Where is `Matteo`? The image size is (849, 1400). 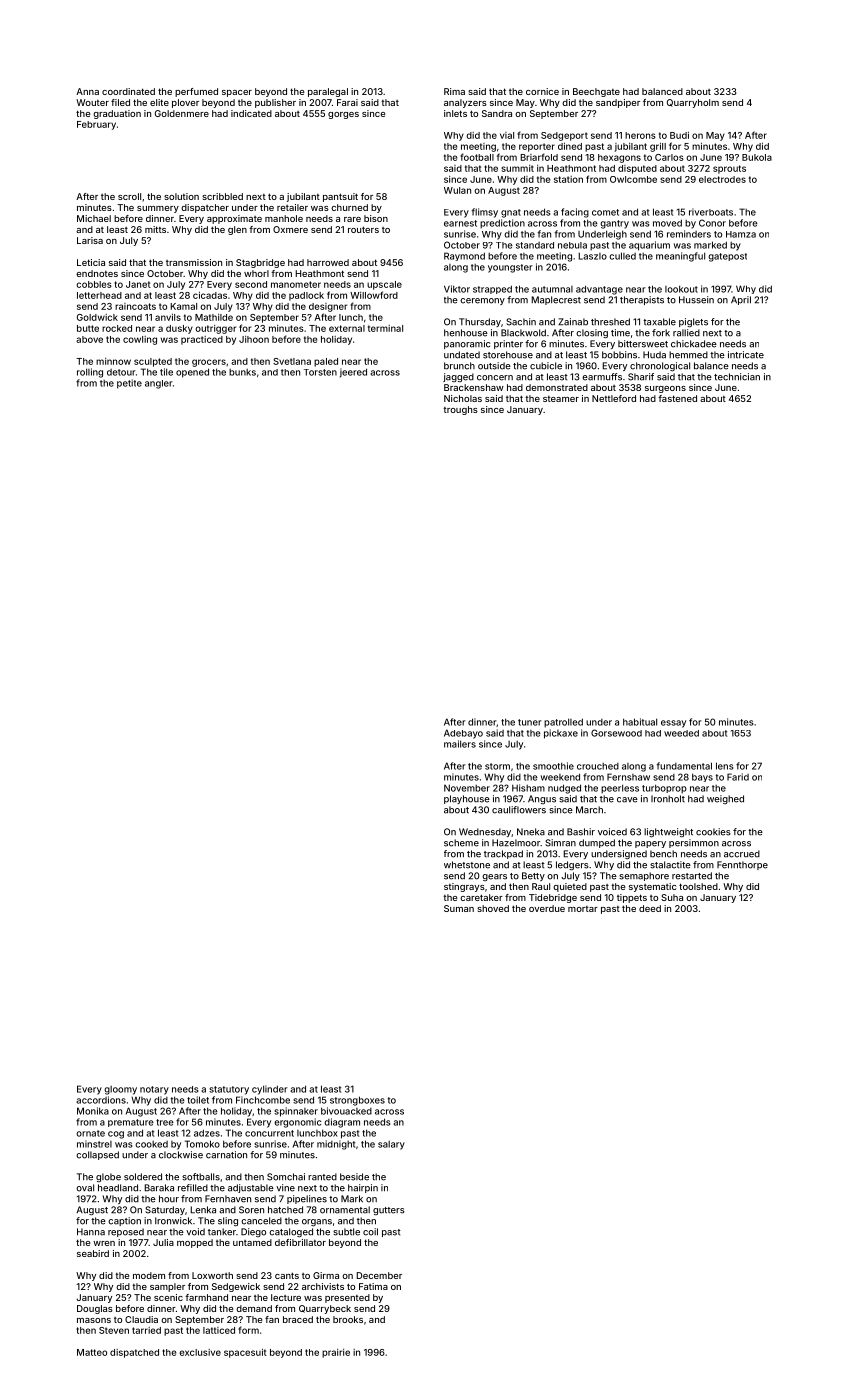
Matteo is located at coordinates (92, 1352).
